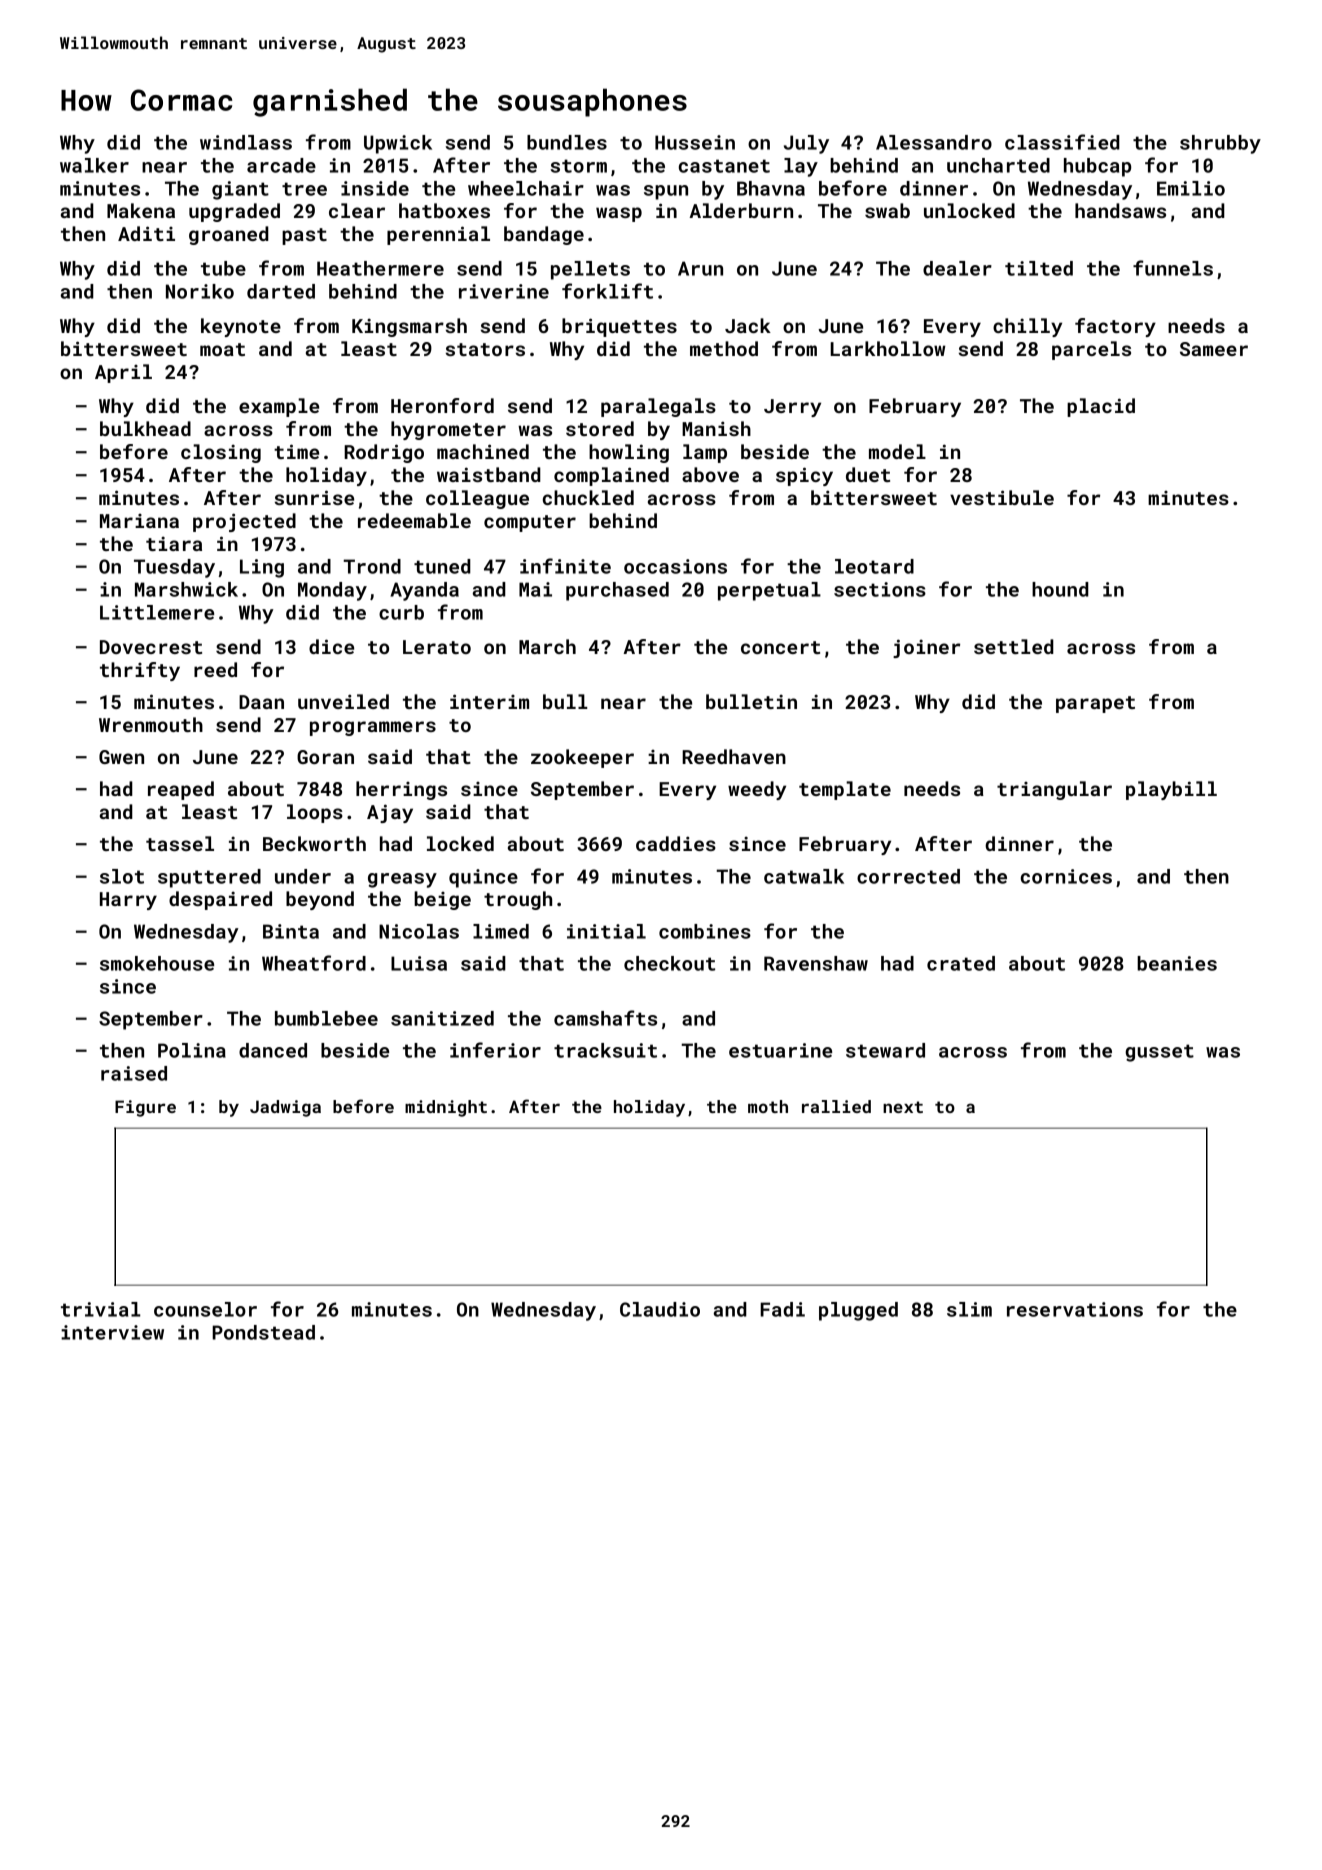 The image size is (1322, 1870). I want to click on zookeeper, so click(582, 758).
